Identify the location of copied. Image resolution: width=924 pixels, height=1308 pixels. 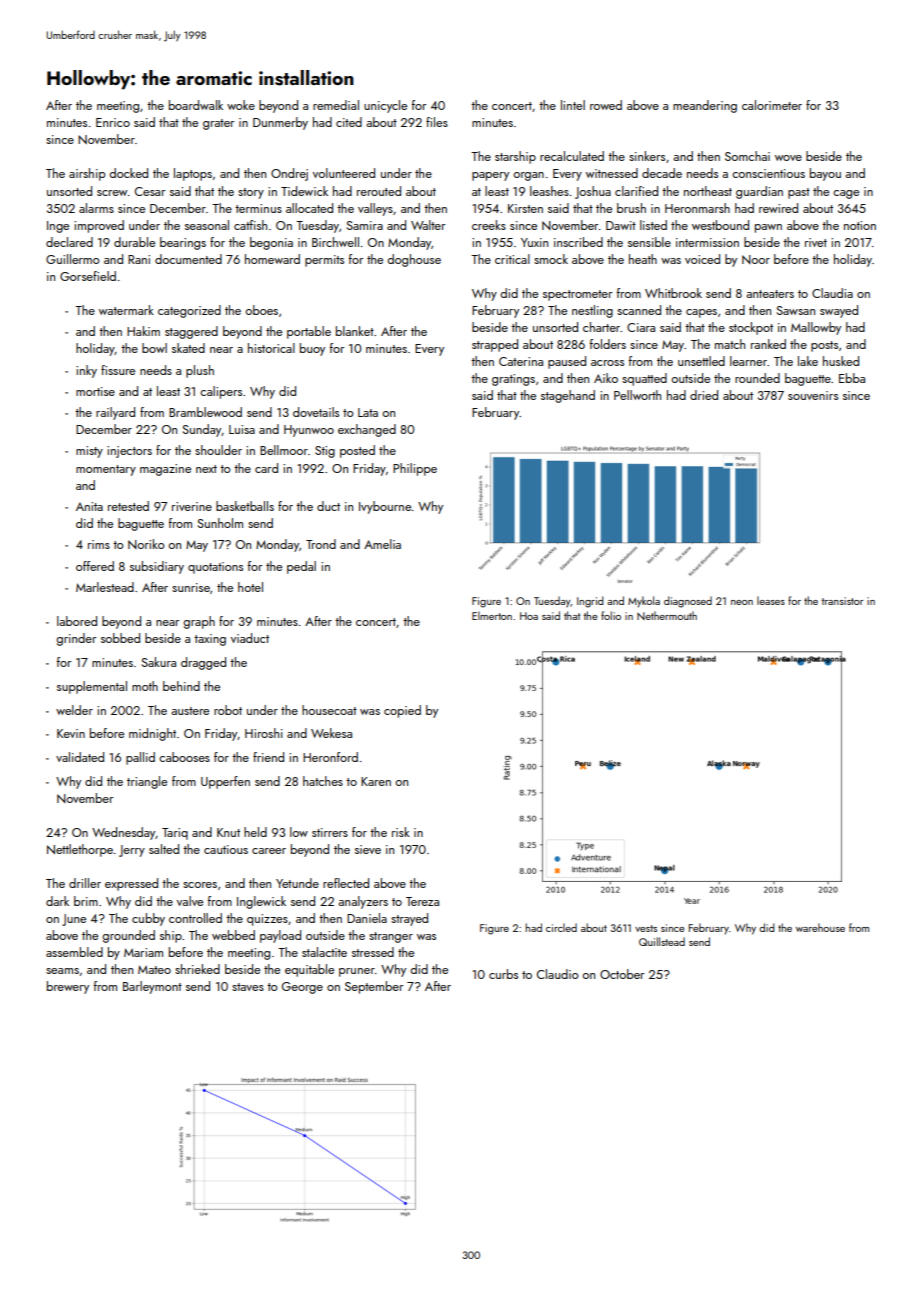
(402, 711).
